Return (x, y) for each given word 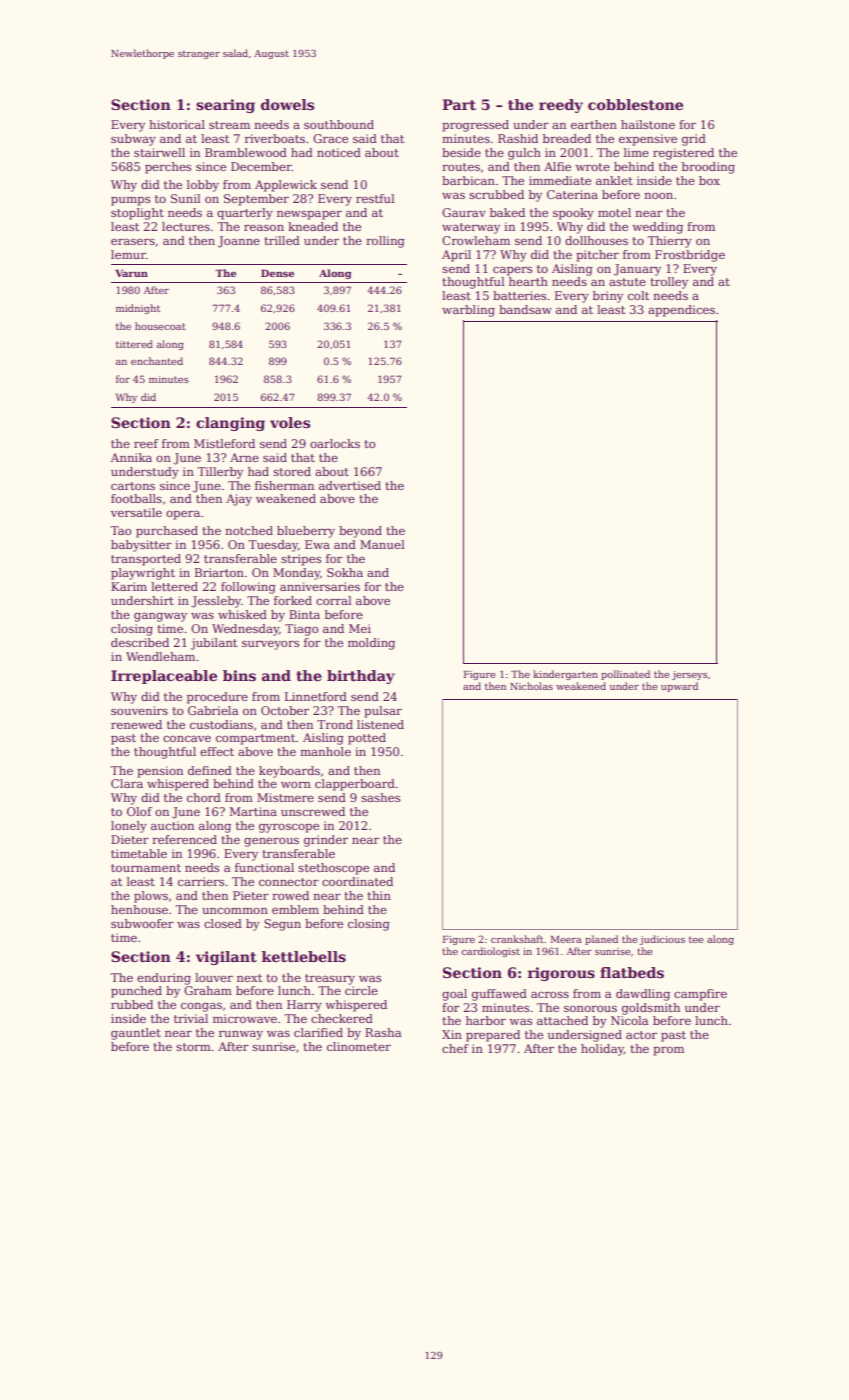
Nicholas (531, 686)
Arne (244, 457)
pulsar (383, 712)
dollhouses (596, 240)
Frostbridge (690, 256)
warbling (468, 311)
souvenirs (139, 710)
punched (136, 992)
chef (455, 1048)
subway (133, 140)
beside (461, 152)
